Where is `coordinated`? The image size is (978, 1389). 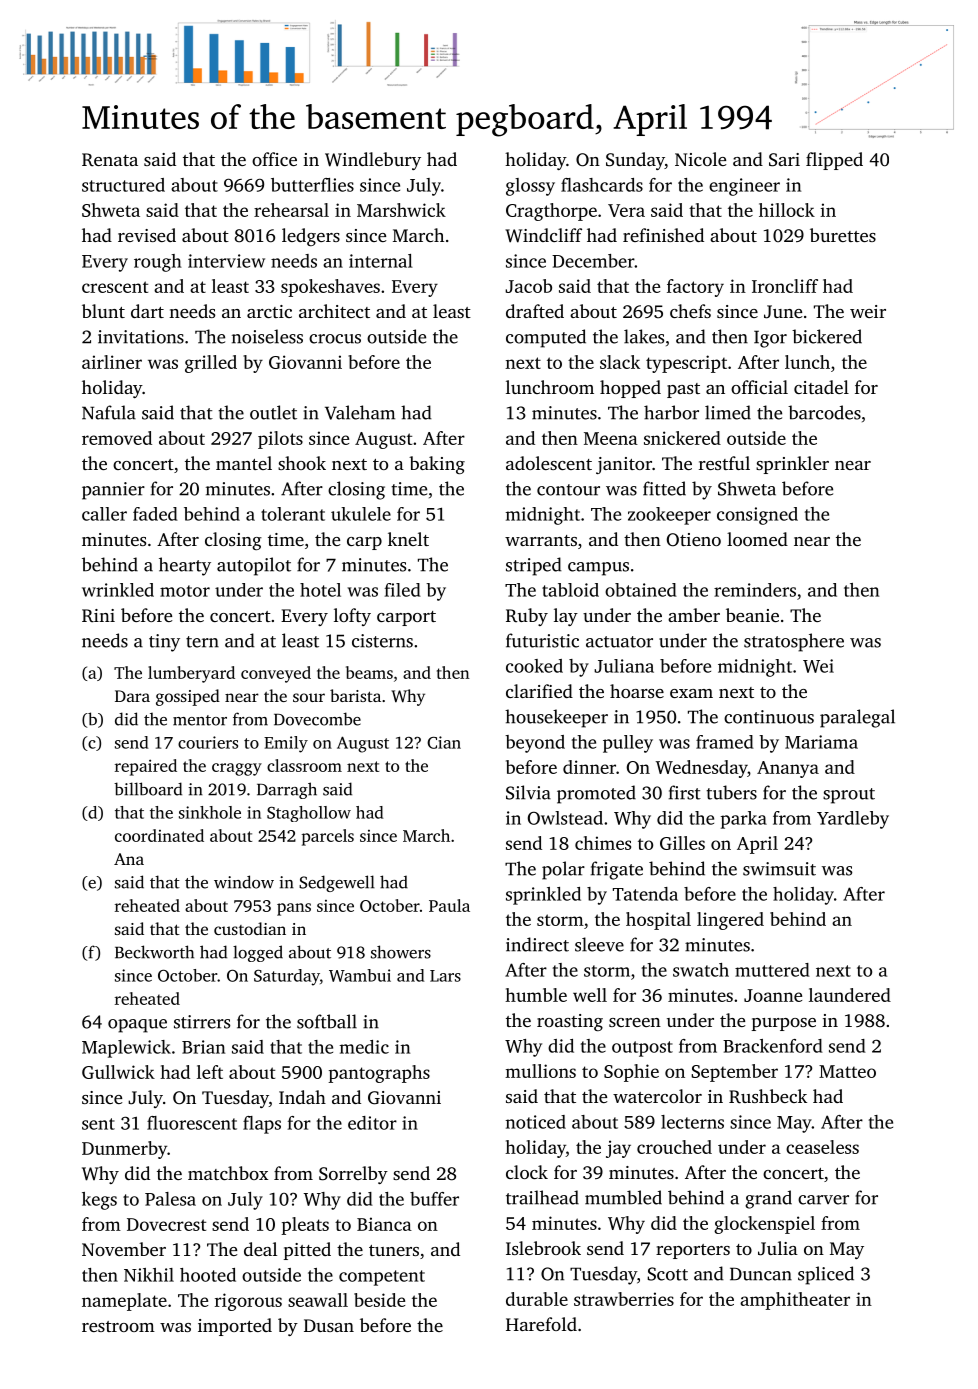 coordinated is located at coordinates (159, 835).
